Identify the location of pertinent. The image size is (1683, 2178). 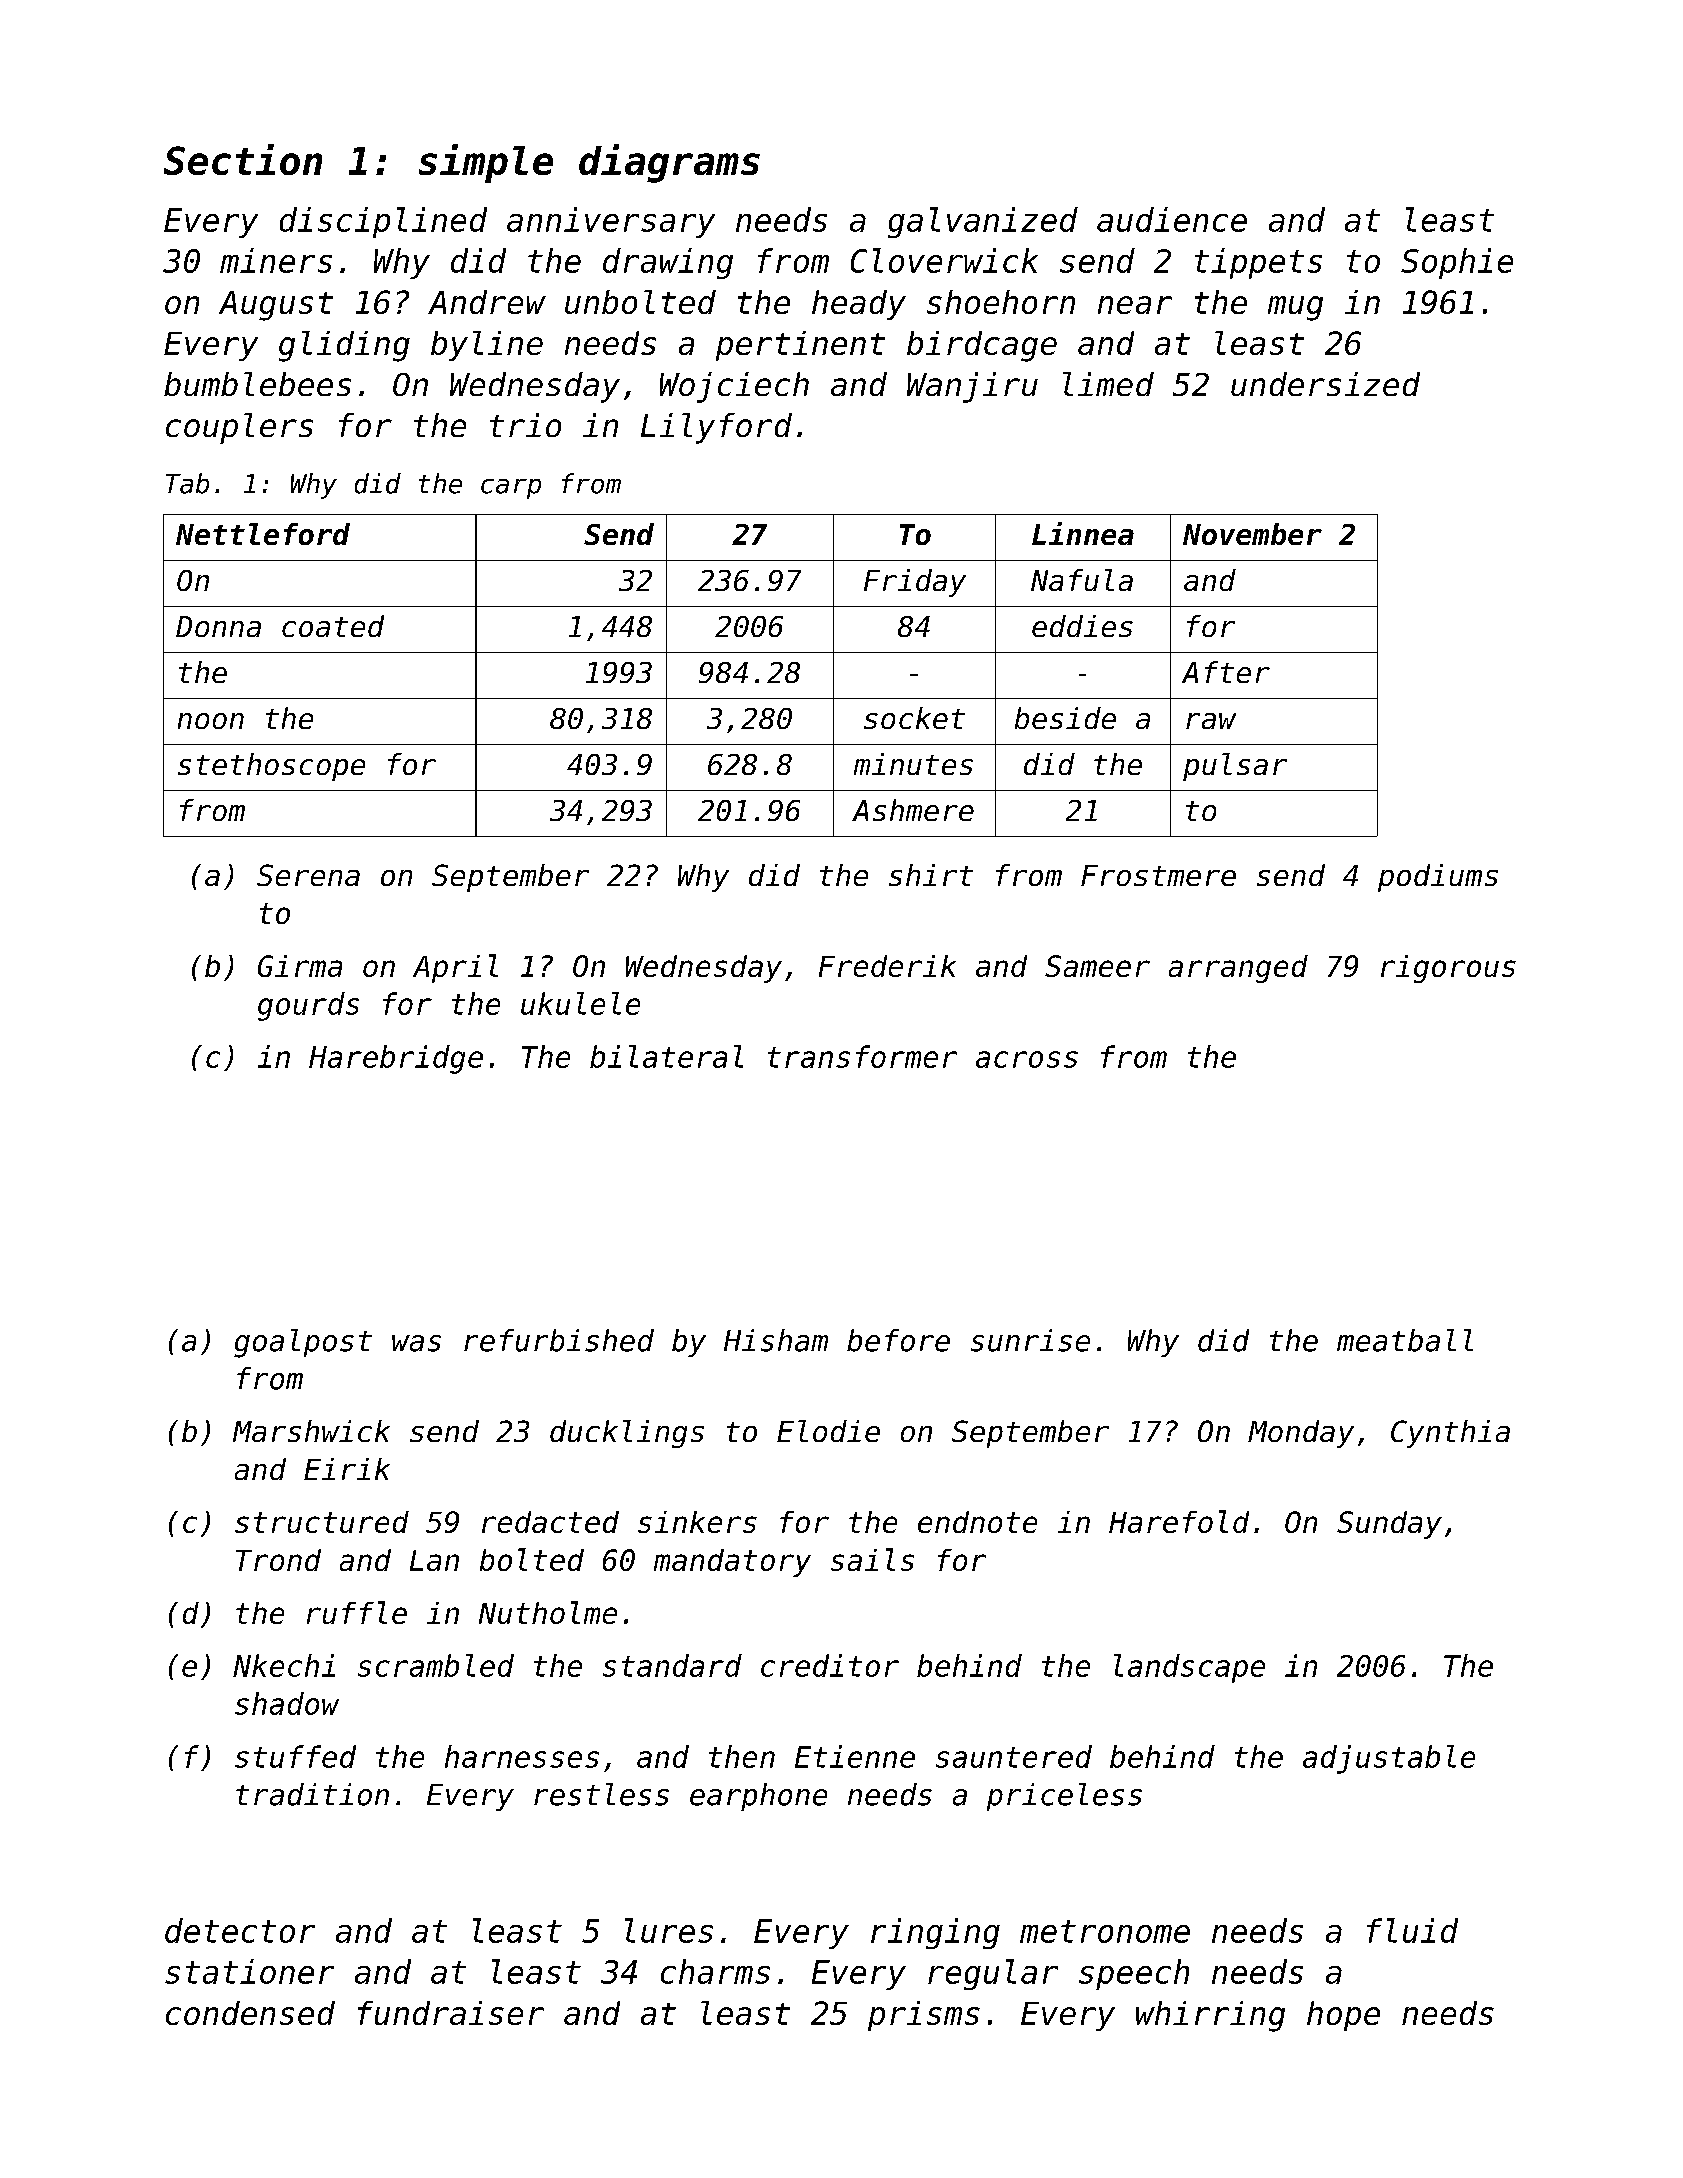
(800, 346).
